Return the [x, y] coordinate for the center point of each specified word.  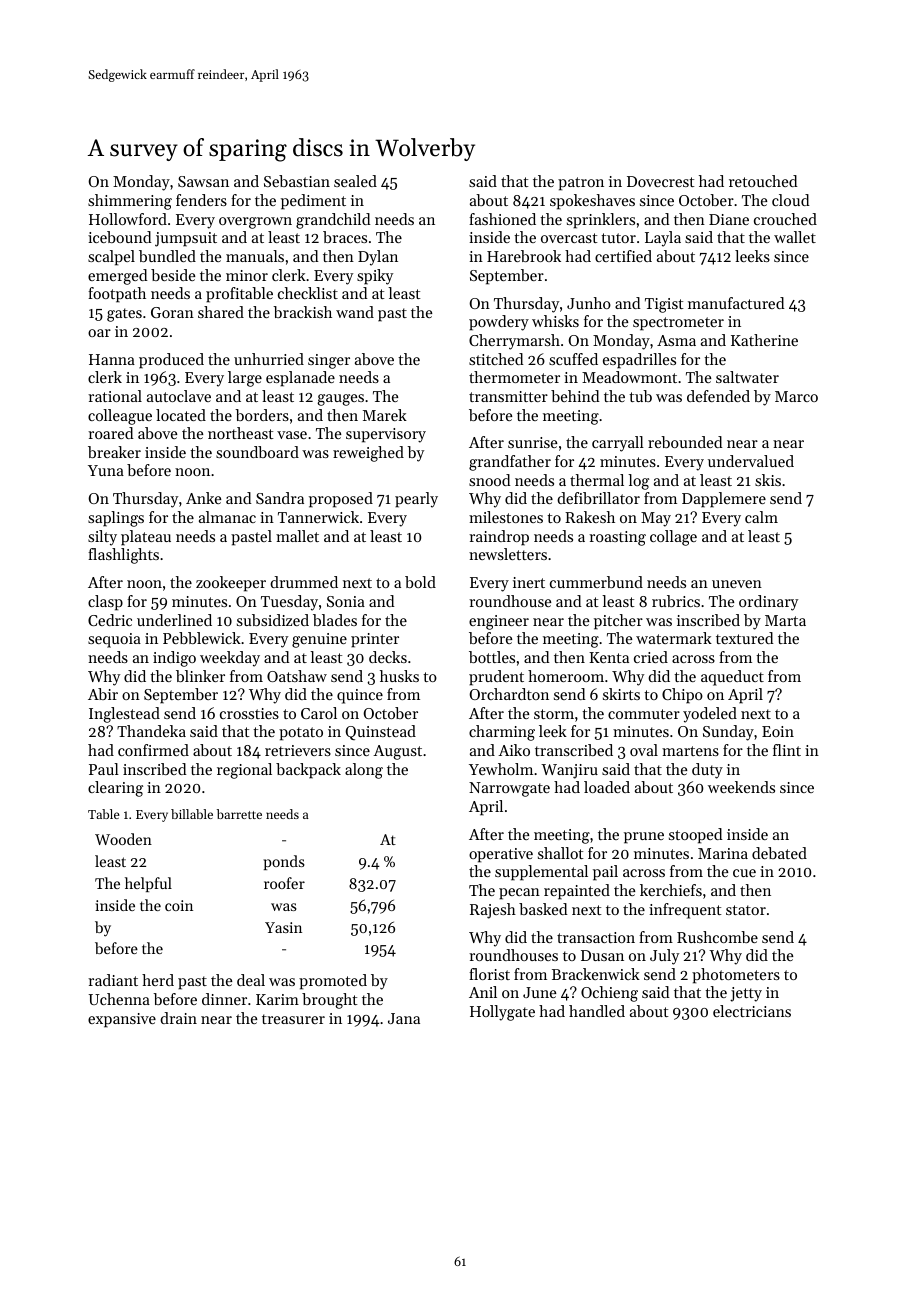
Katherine [764, 340]
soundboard [257, 452]
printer [375, 640]
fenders [201, 200]
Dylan [378, 258]
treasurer [293, 1019]
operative [501, 855]
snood [490, 480]
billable [192, 814]
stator [746, 910]
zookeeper [231, 584]
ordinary [768, 603]
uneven [737, 584]
